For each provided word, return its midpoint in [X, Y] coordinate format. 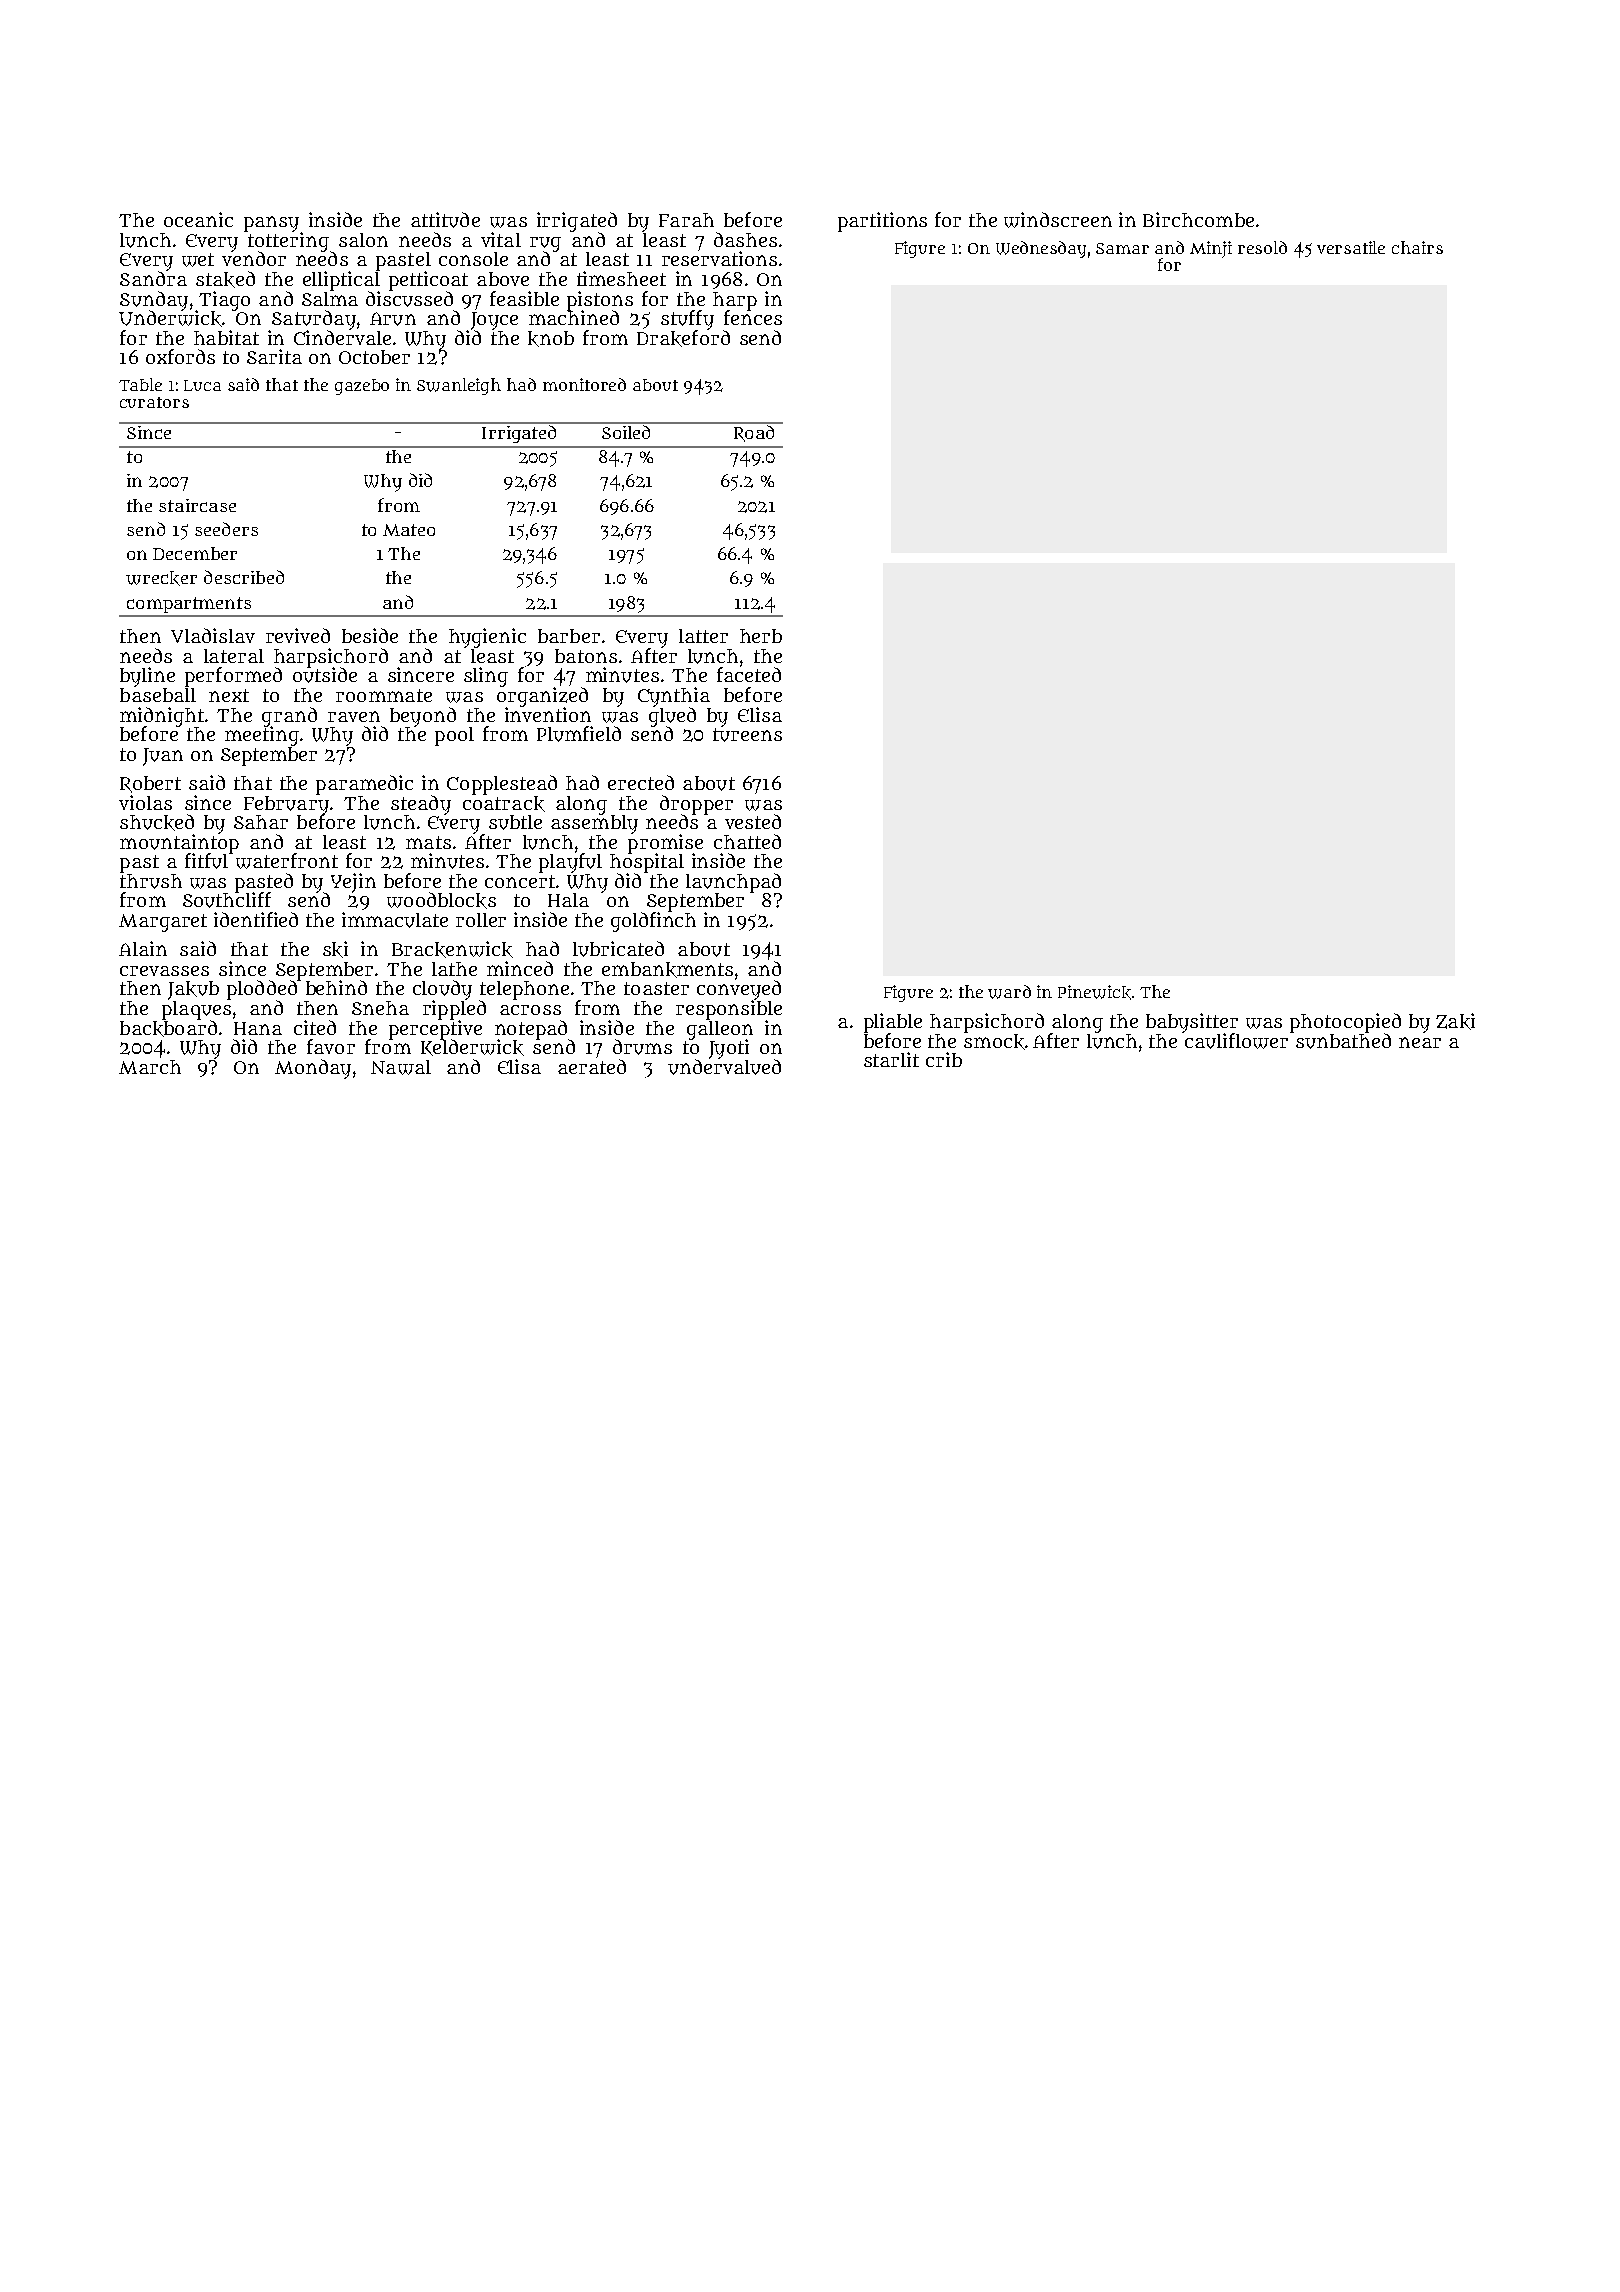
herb [761, 636]
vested [753, 821]
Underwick [170, 318]
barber [569, 636]
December [195, 553]
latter [703, 636]
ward [1009, 992]
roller [481, 920]
